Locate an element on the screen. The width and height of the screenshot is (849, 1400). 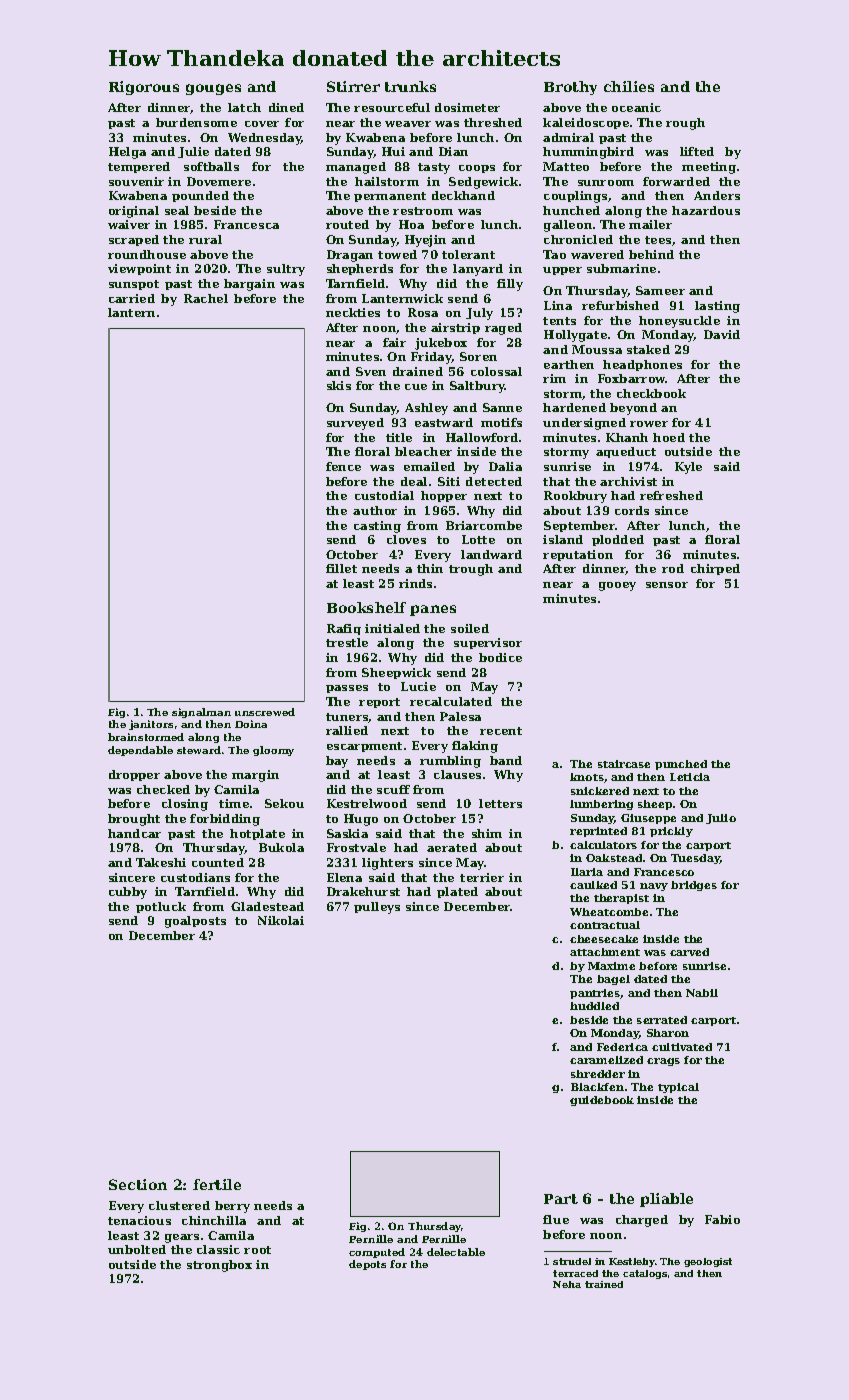
Maxime is located at coordinates (611, 966).
